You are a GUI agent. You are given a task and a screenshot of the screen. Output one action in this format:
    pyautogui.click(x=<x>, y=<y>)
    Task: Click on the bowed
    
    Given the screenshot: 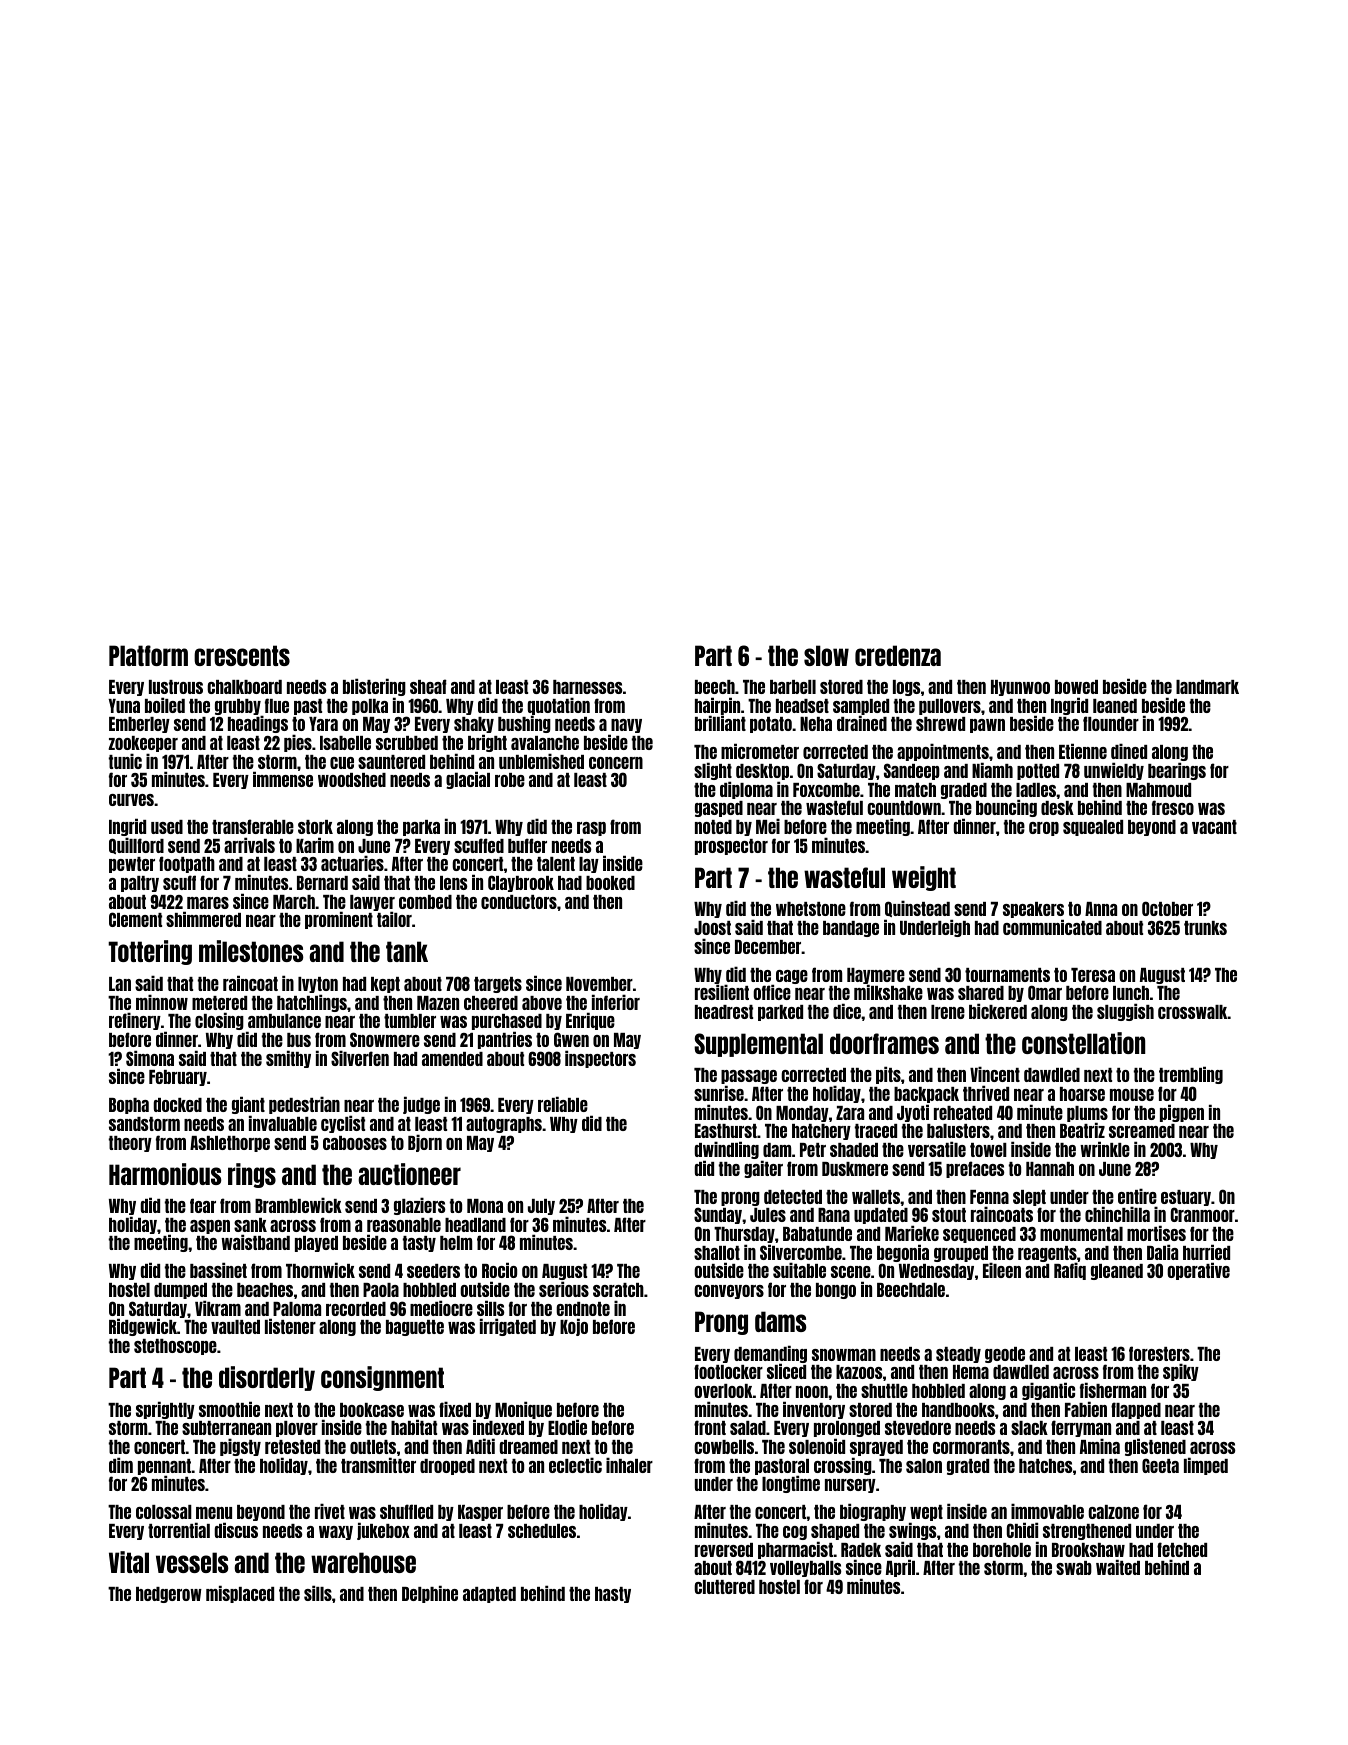 What is the action you would take?
    pyautogui.click(x=1076, y=687)
